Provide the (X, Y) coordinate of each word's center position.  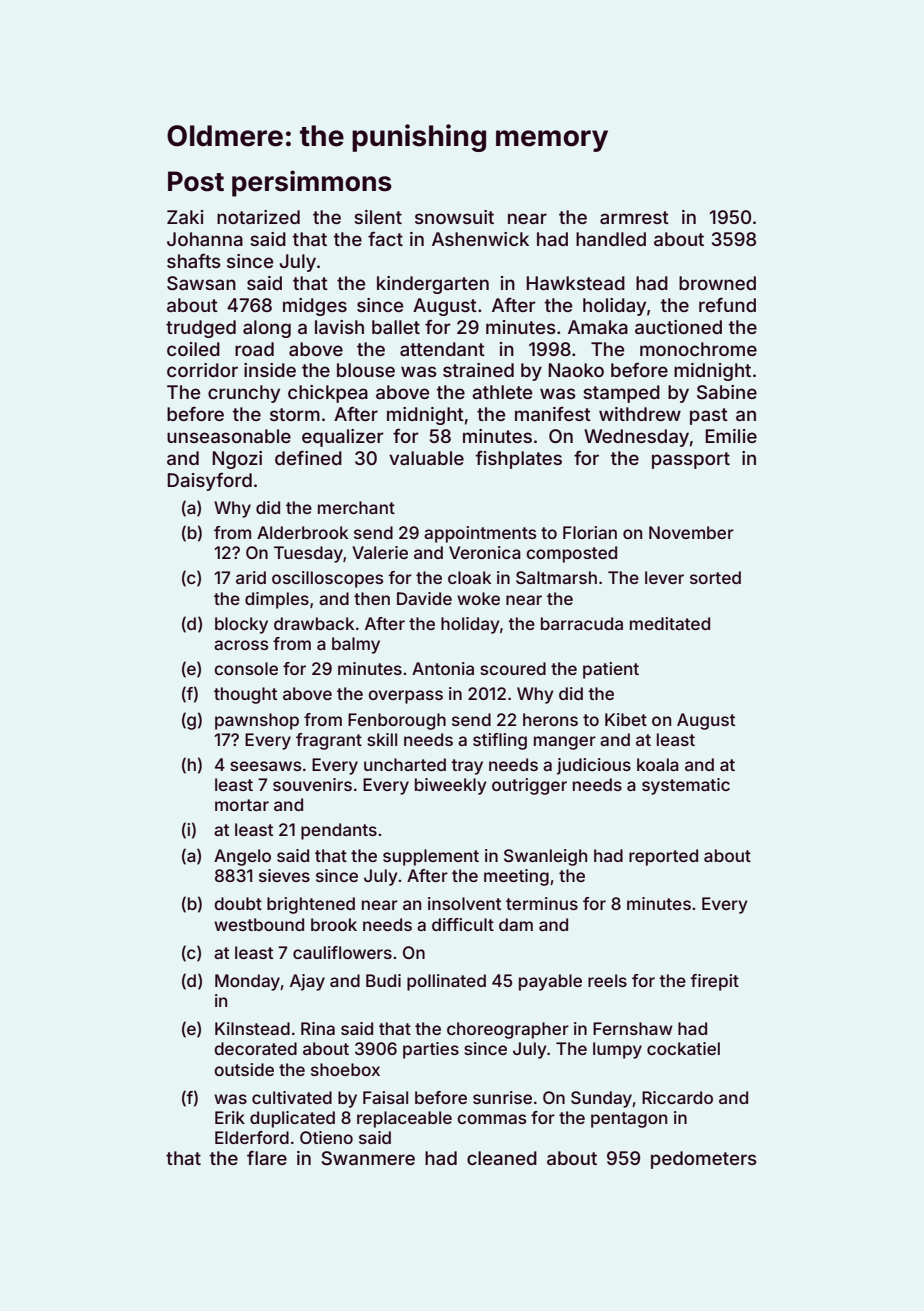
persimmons (312, 183)
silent (378, 217)
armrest (634, 217)
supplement (431, 857)
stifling (500, 741)
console (246, 668)
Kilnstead (252, 1028)
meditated (670, 623)
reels (607, 980)
